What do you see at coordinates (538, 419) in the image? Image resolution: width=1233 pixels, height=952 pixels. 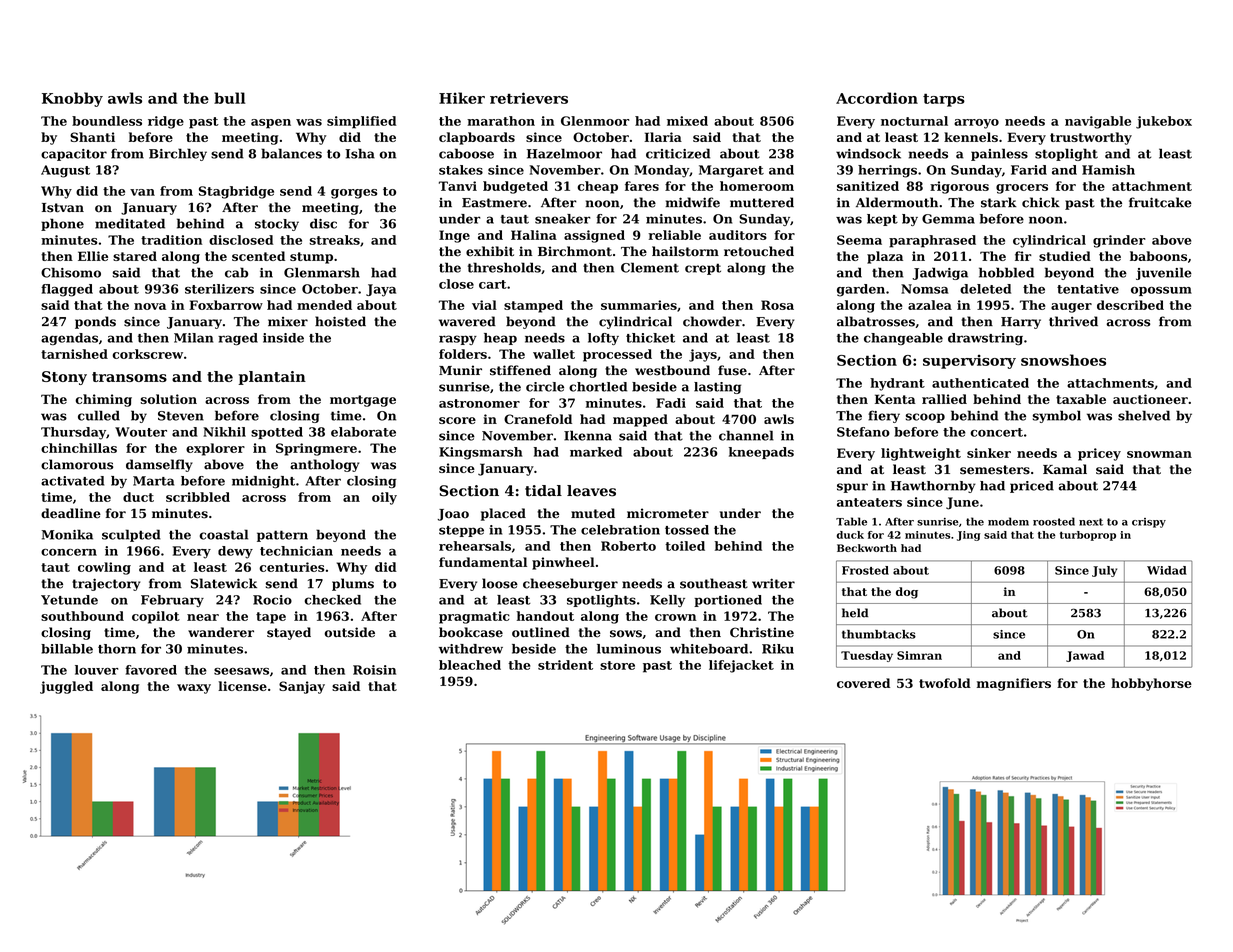 I see `Cranefold` at bounding box center [538, 419].
